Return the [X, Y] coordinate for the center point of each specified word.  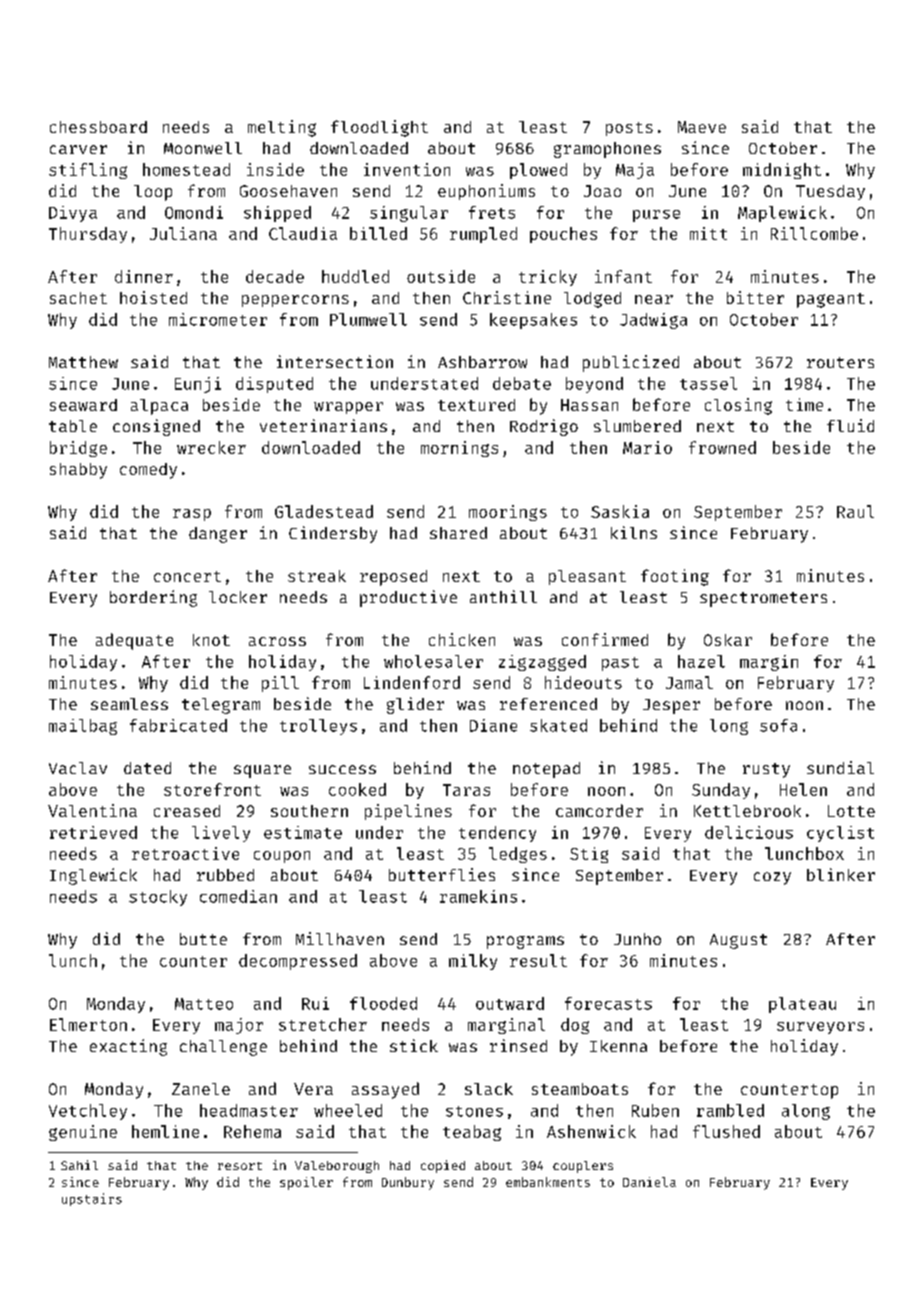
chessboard [98, 127]
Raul [855, 511]
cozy [772, 878]
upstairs [92, 1199]
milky [473, 962]
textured [476, 405]
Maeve [702, 127]
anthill [503, 596]
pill [280, 684]
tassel [708, 383]
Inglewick [93, 876]
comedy [148, 471]
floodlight [379, 128]
